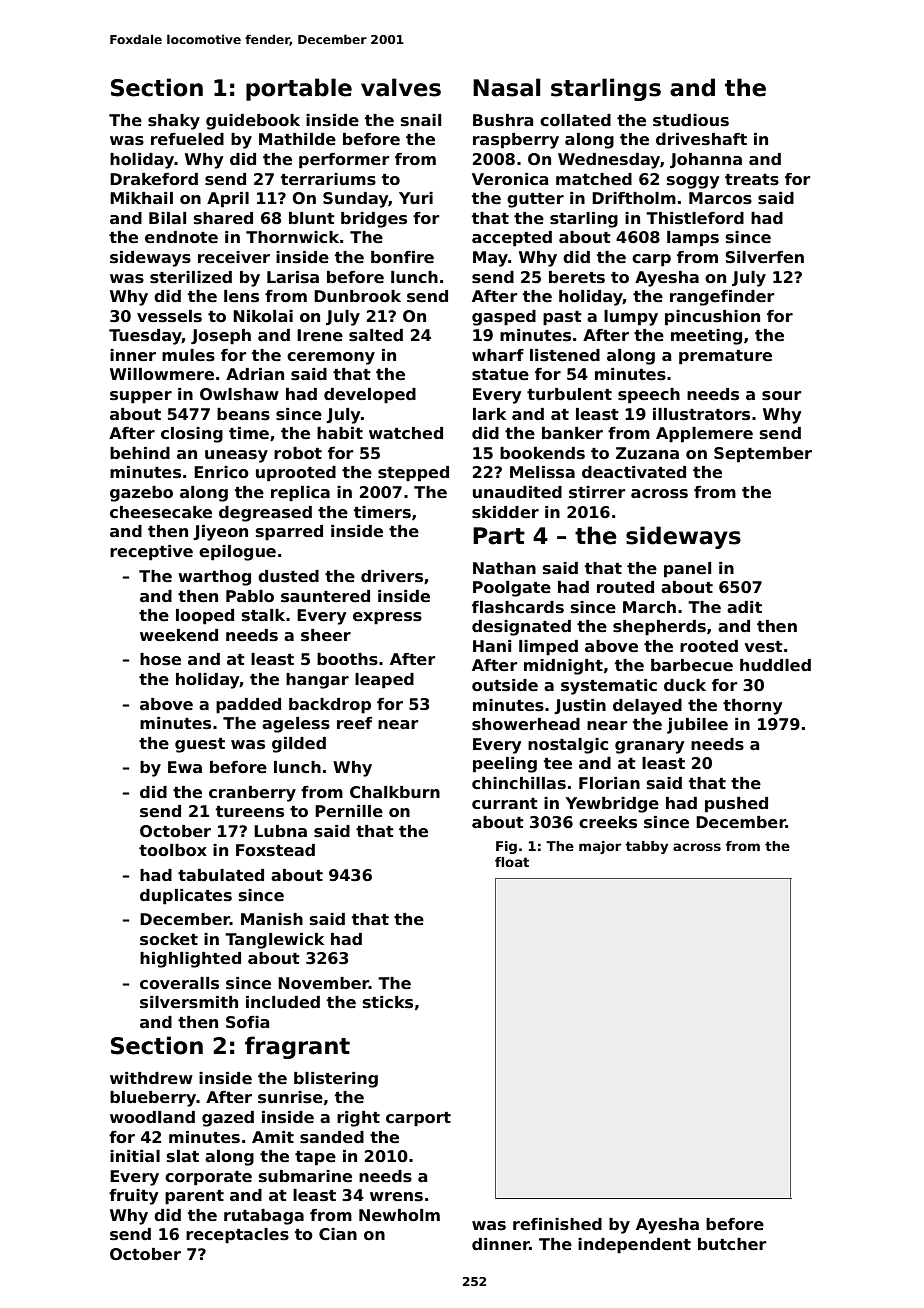 The image size is (924, 1308). Describe the element at coordinates (275, 850) in the screenshot. I see `Foxstead` at that location.
